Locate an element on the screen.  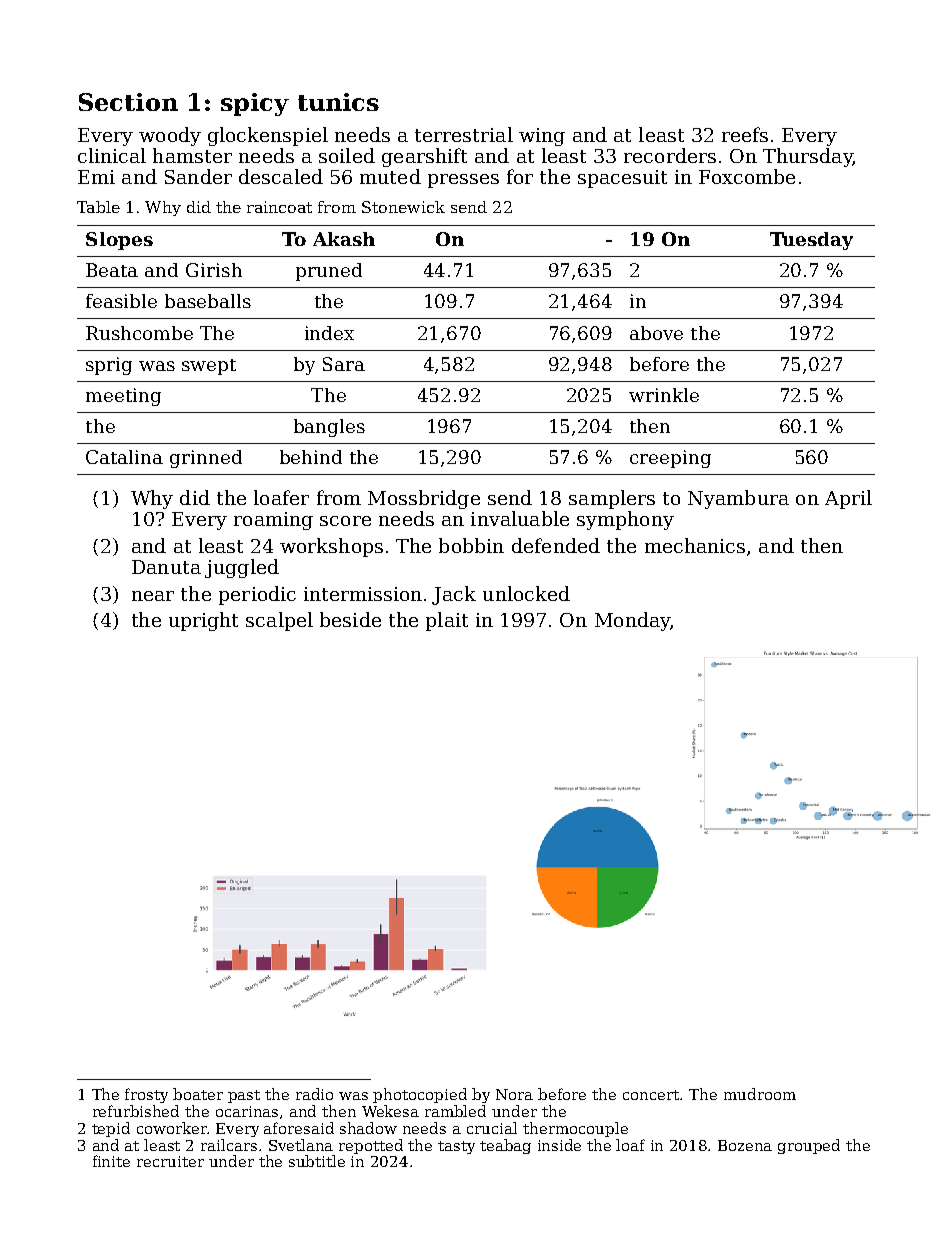
radio is located at coordinates (314, 1094).
